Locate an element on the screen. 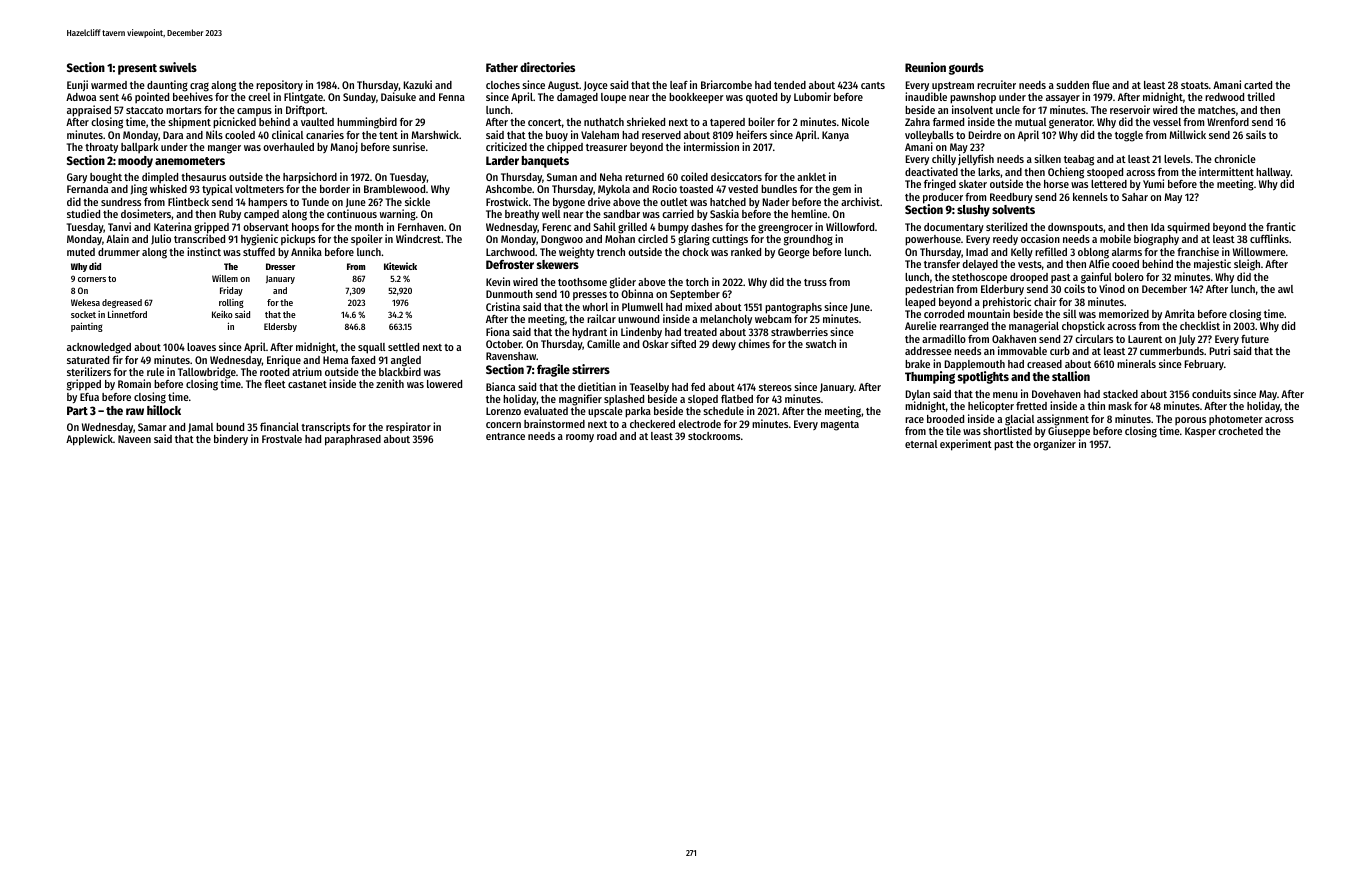 The height and width of the screenshot is (887, 1372). flatbed is located at coordinates (737, 399).
